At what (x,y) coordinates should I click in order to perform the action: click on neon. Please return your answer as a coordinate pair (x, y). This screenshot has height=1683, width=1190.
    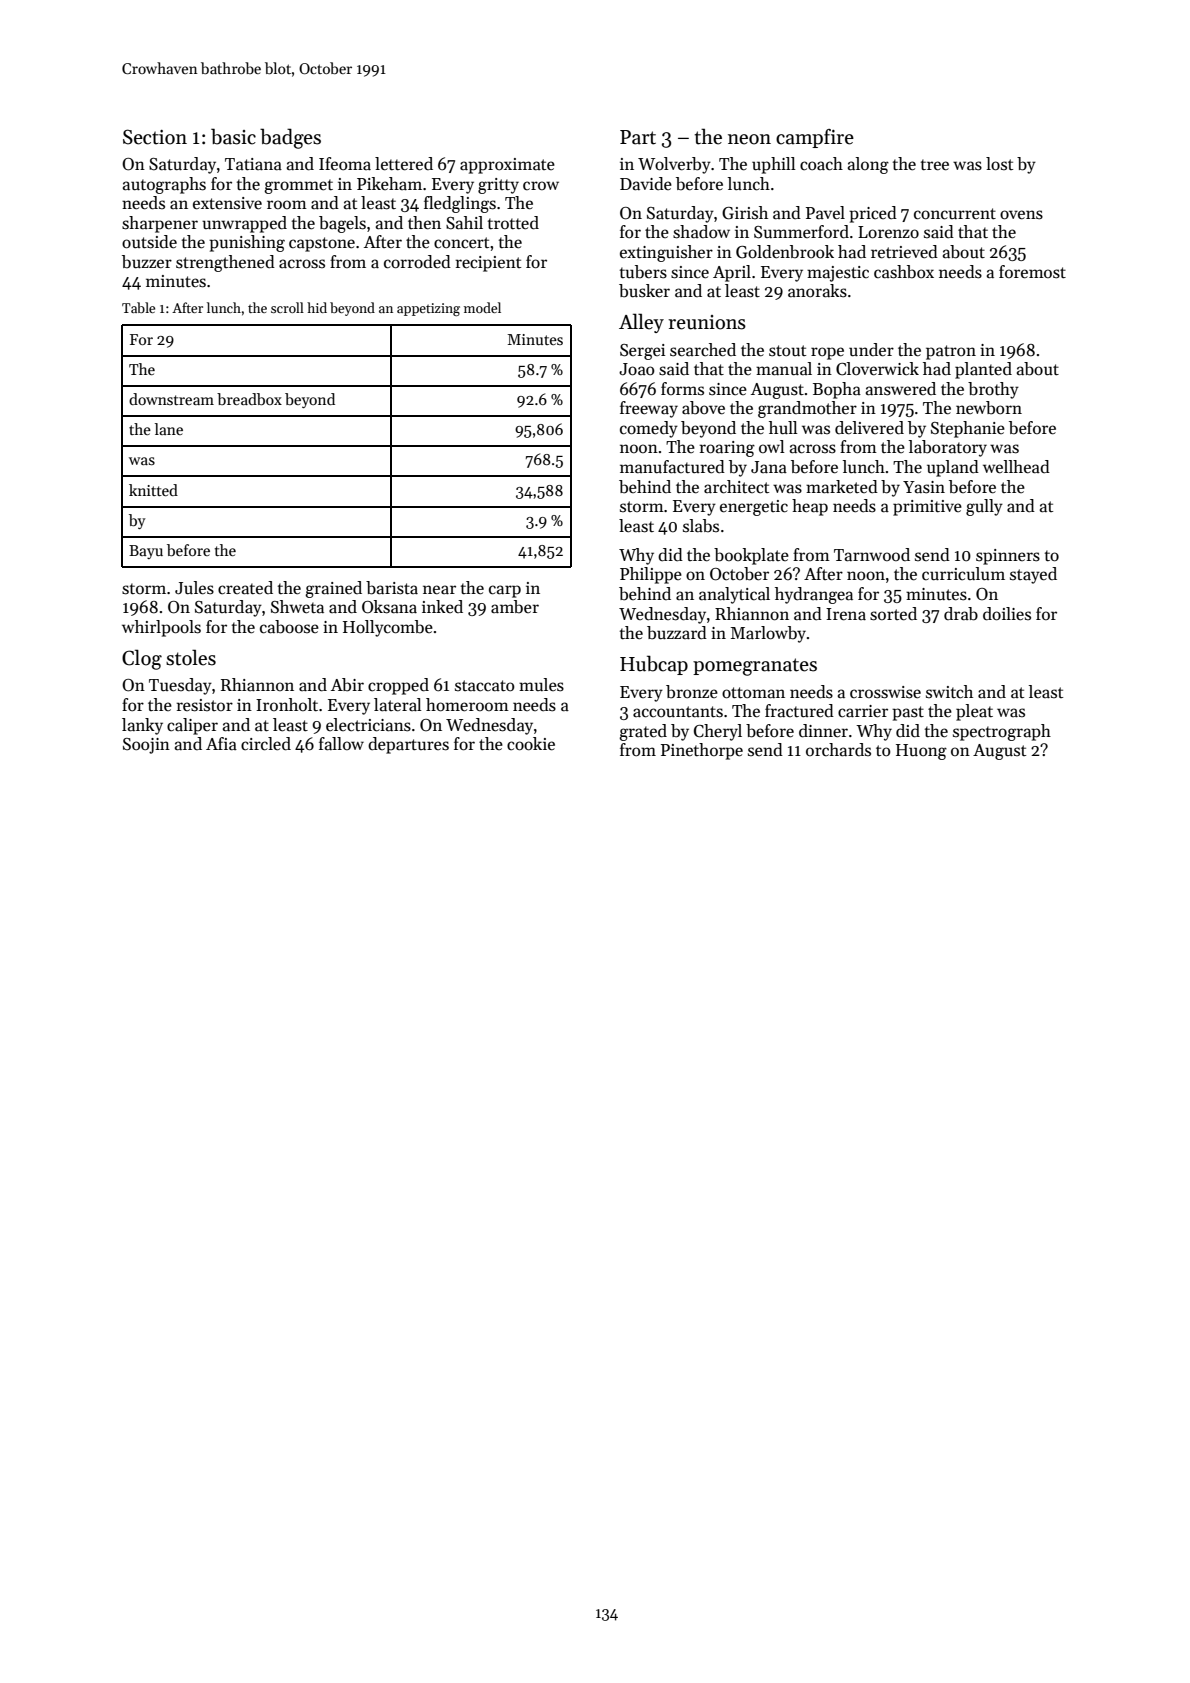
    Looking at the image, I should click on (749, 139).
